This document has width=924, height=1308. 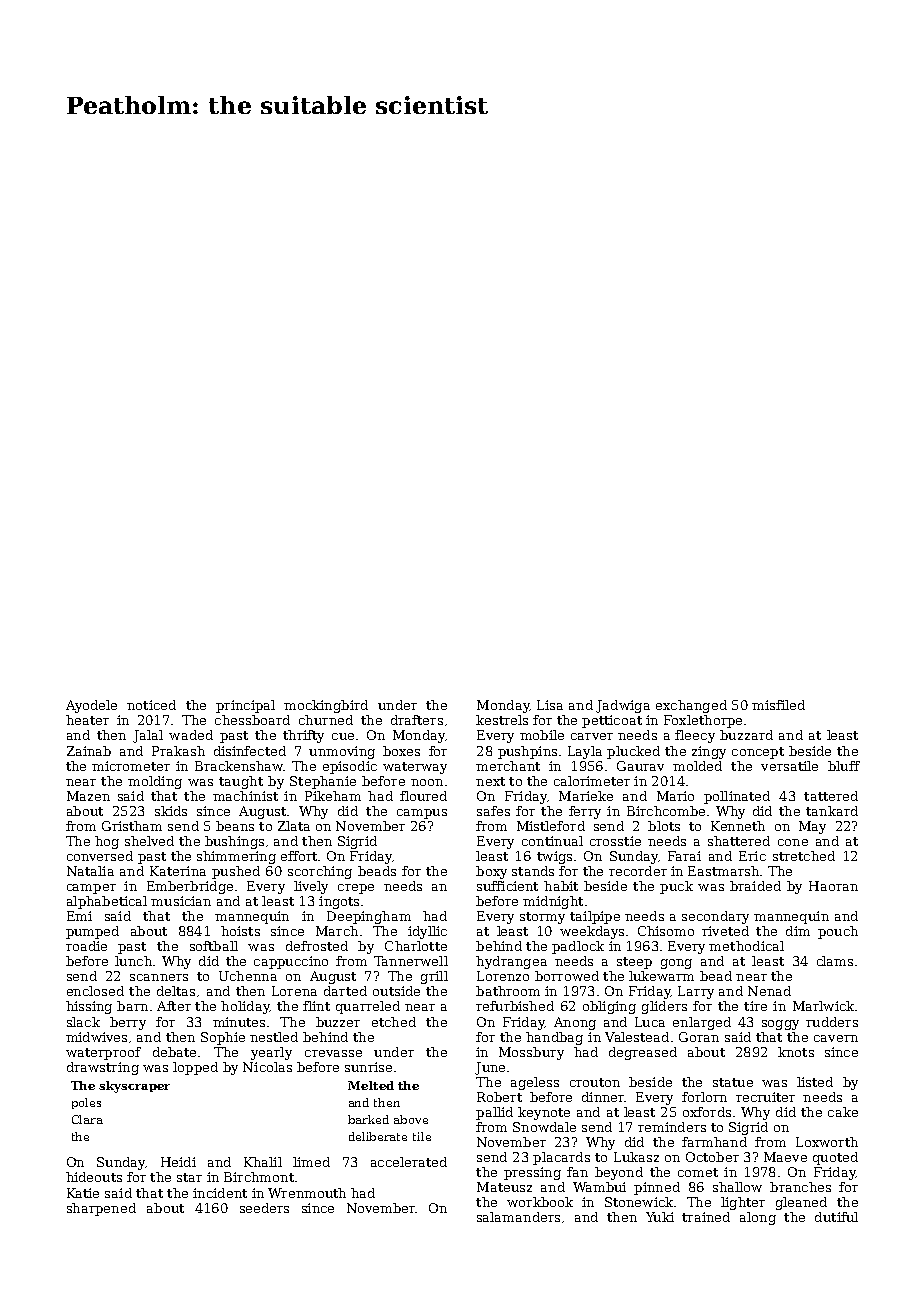 I want to click on boxes, so click(x=401, y=751).
